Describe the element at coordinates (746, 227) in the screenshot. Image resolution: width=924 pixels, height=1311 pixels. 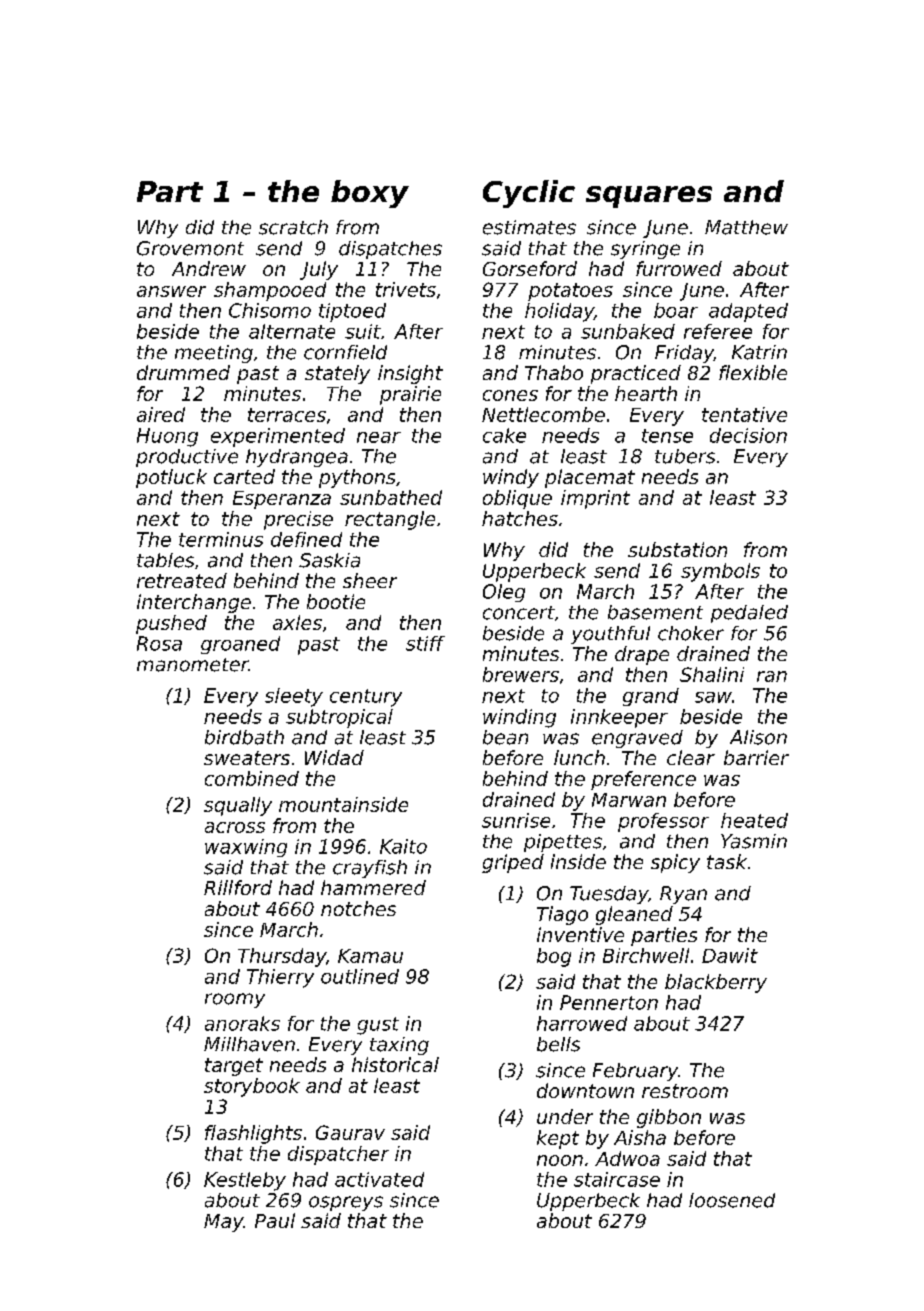
I see `Matthew` at that location.
